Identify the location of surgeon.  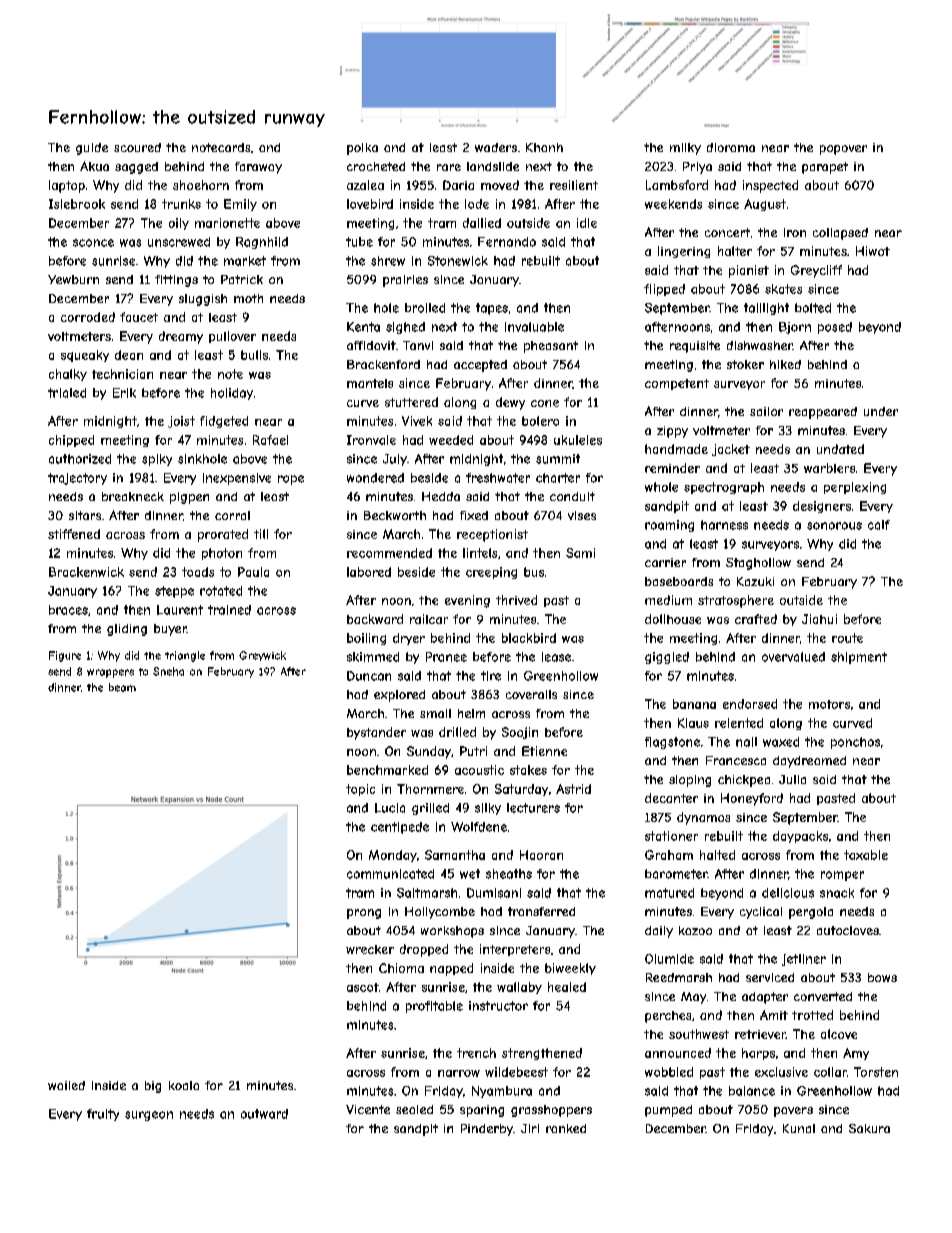
(149, 1116).
